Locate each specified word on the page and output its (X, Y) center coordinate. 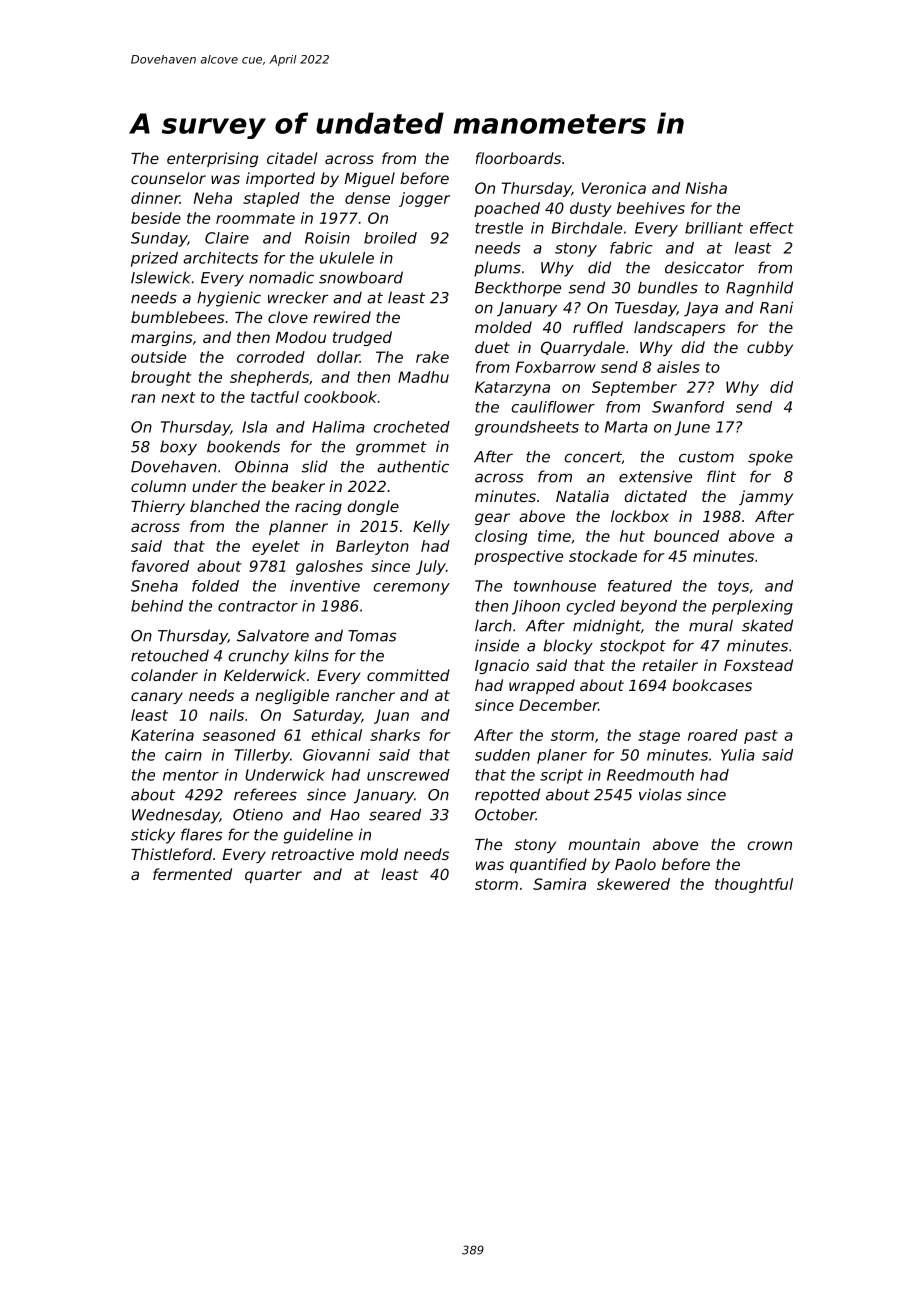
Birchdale (587, 228)
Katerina (162, 735)
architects (220, 258)
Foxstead (758, 665)
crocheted (411, 427)
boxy (178, 448)
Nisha (706, 188)
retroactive (312, 854)
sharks (395, 735)
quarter (273, 876)
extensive (655, 476)
